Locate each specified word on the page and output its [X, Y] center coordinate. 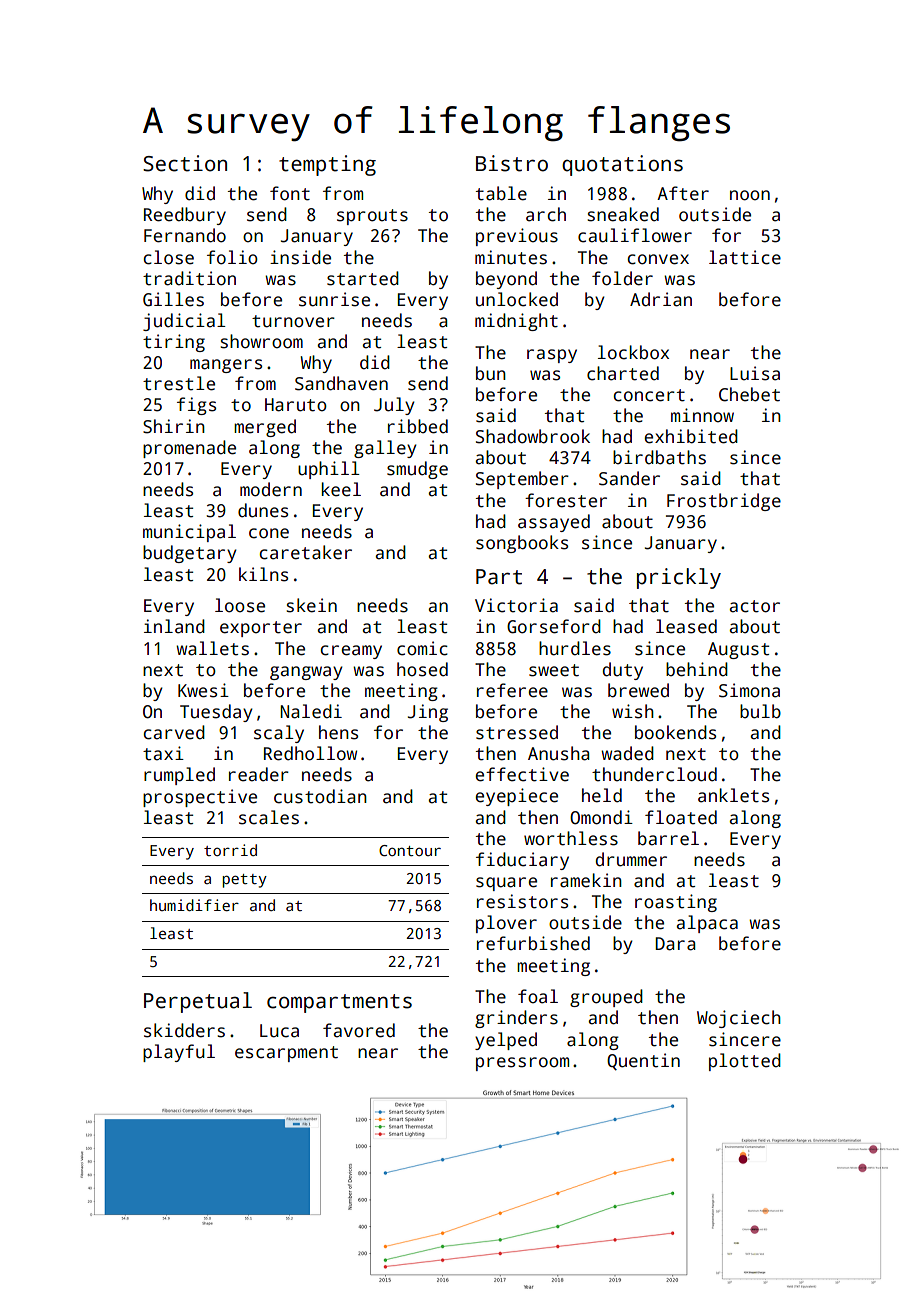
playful [179, 1053]
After [683, 193]
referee [512, 690]
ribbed [418, 426]
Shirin [174, 426]
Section [185, 163]
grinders [516, 1019]
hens [338, 732]
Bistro [512, 163]
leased [686, 626]
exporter [261, 629]
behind [697, 669]
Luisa [755, 373]
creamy [351, 652]
